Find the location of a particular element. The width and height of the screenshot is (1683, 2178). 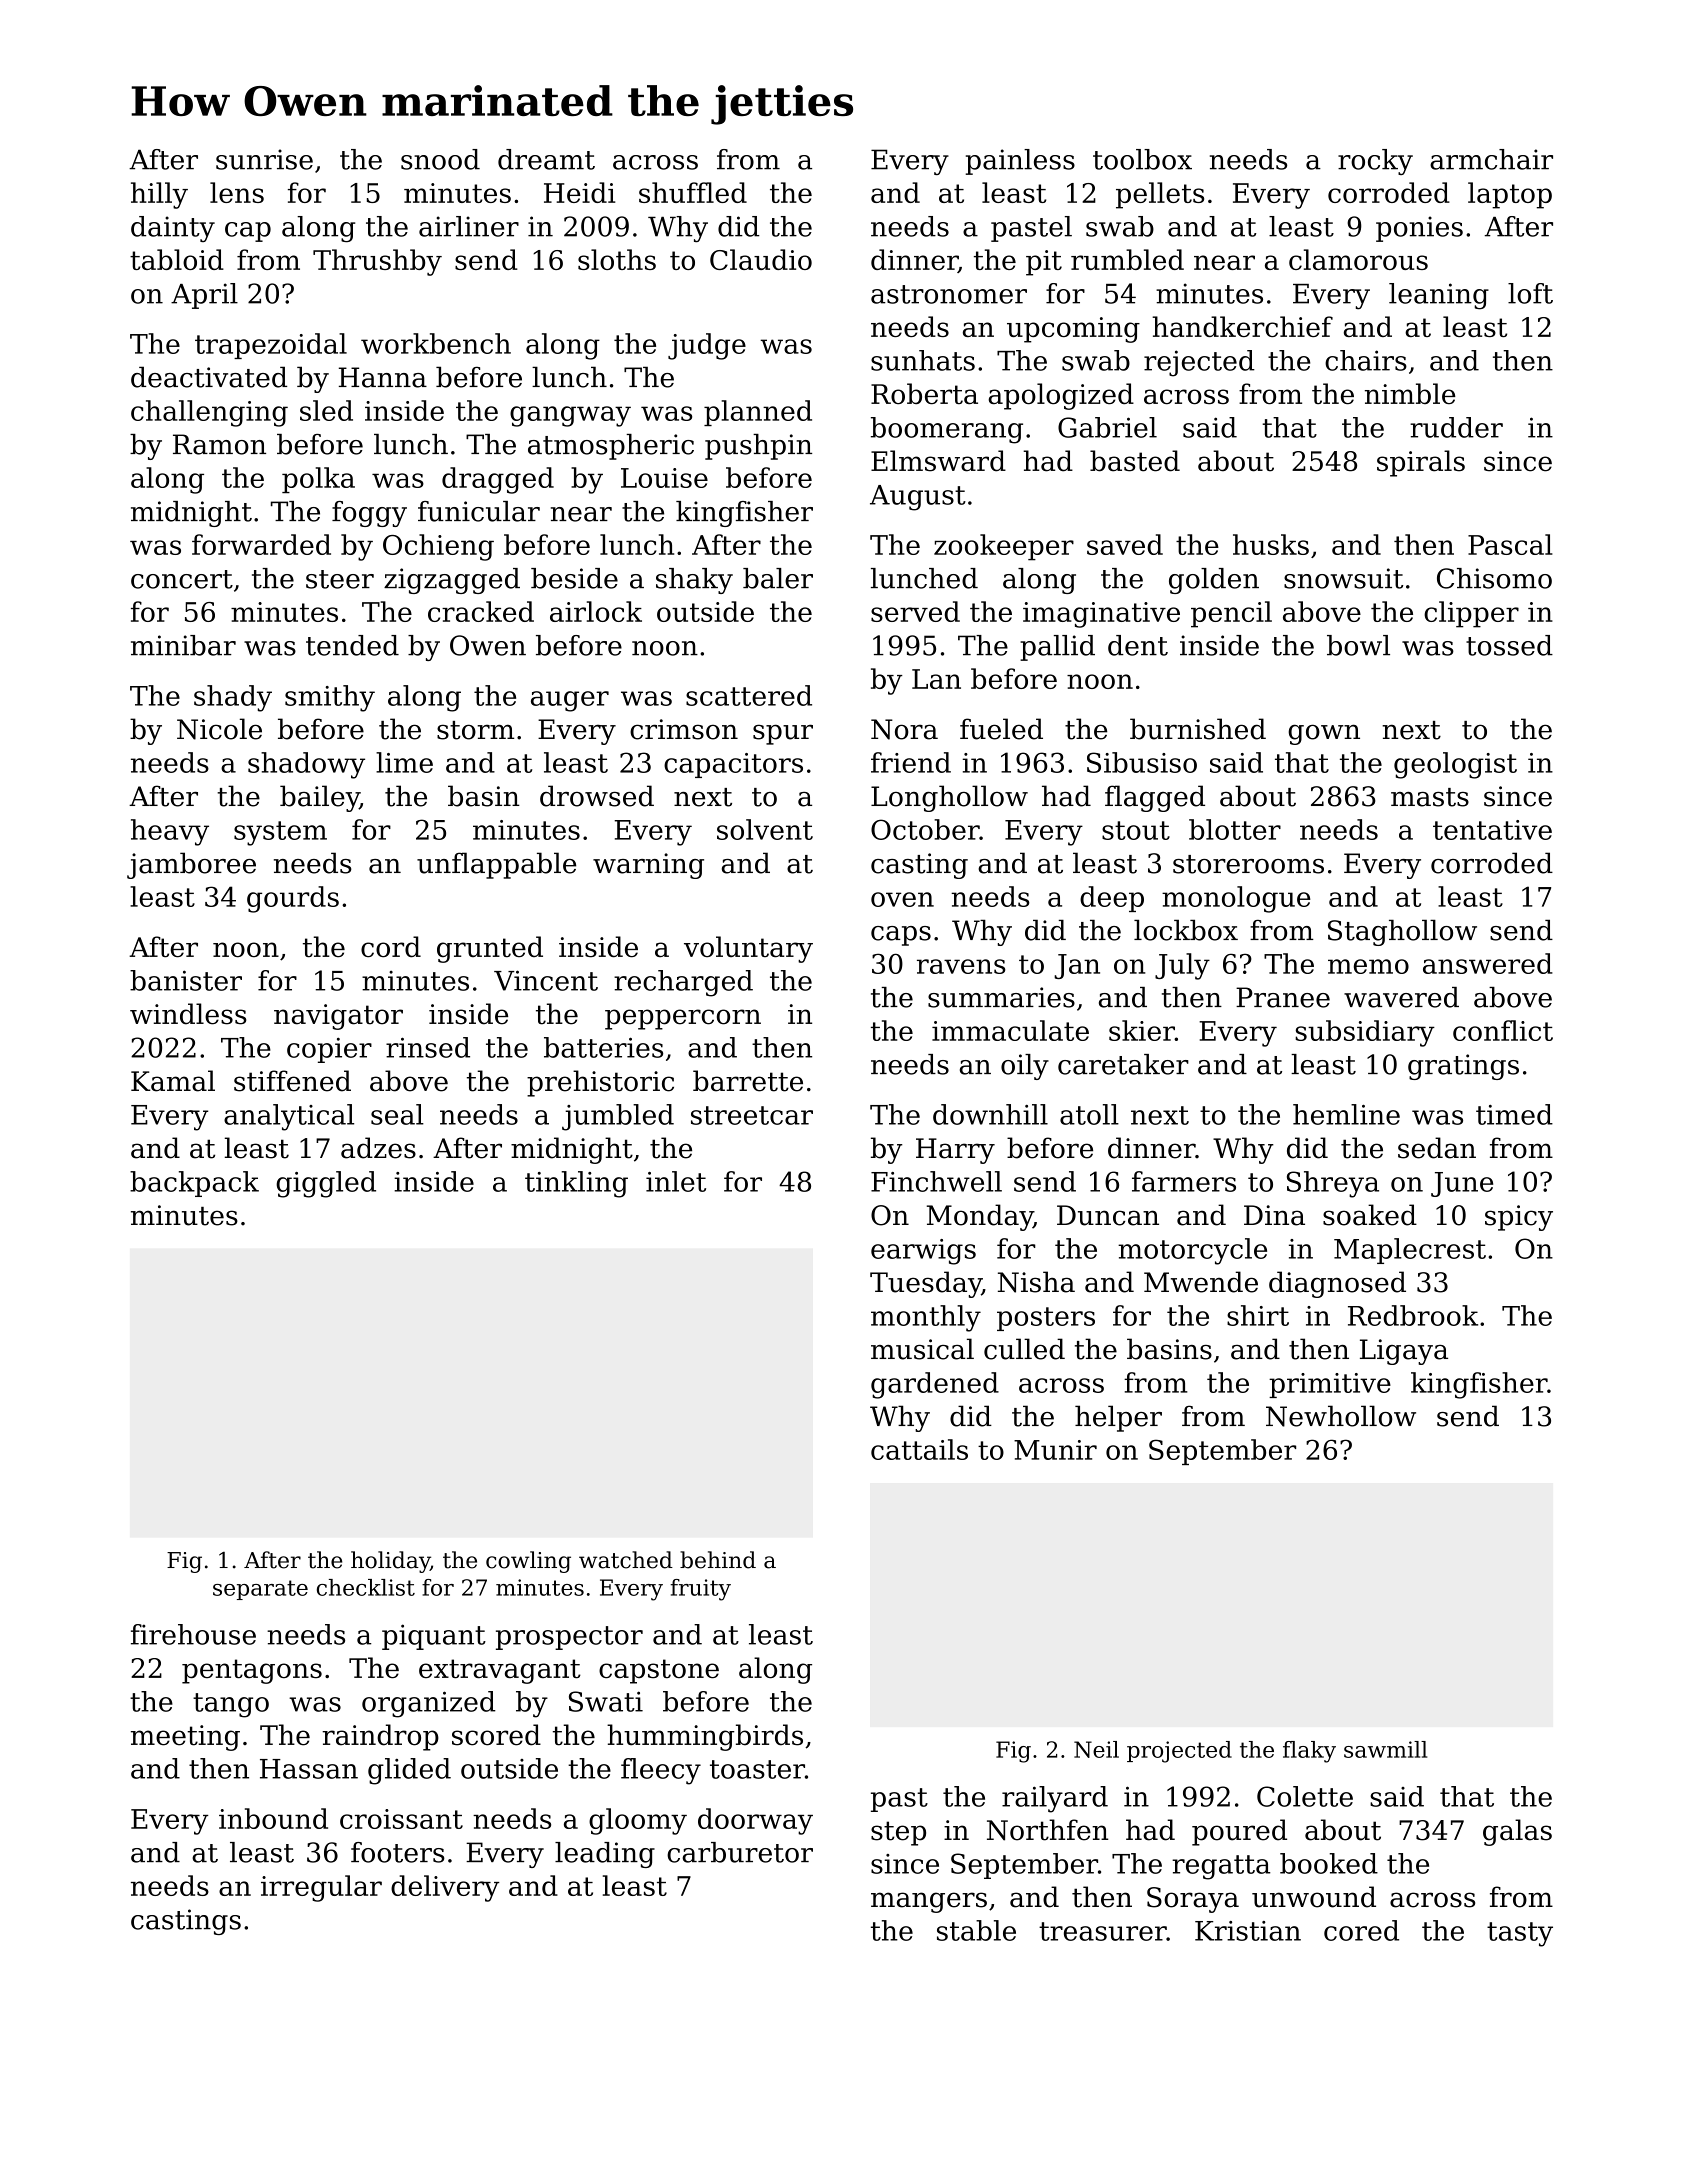

Tuesday is located at coordinates (926, 1284).
